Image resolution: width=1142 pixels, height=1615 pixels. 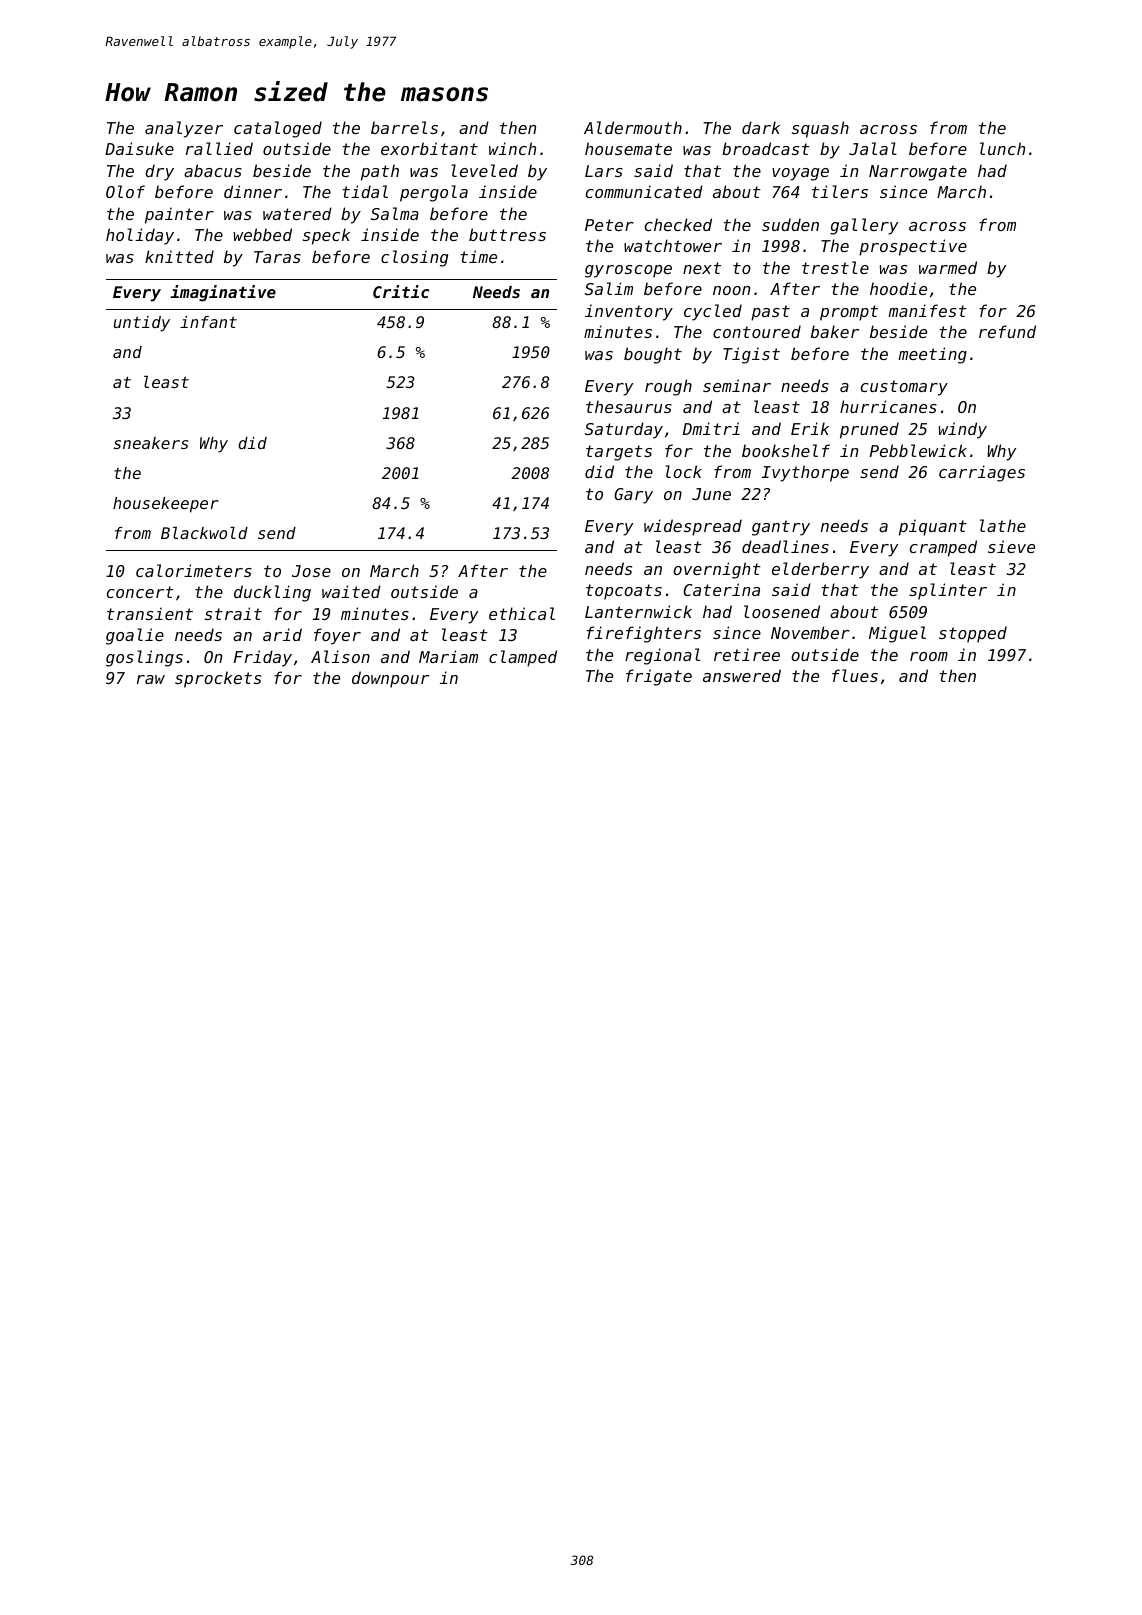 I want to click on deadlines, so click(x=785, y=546).
